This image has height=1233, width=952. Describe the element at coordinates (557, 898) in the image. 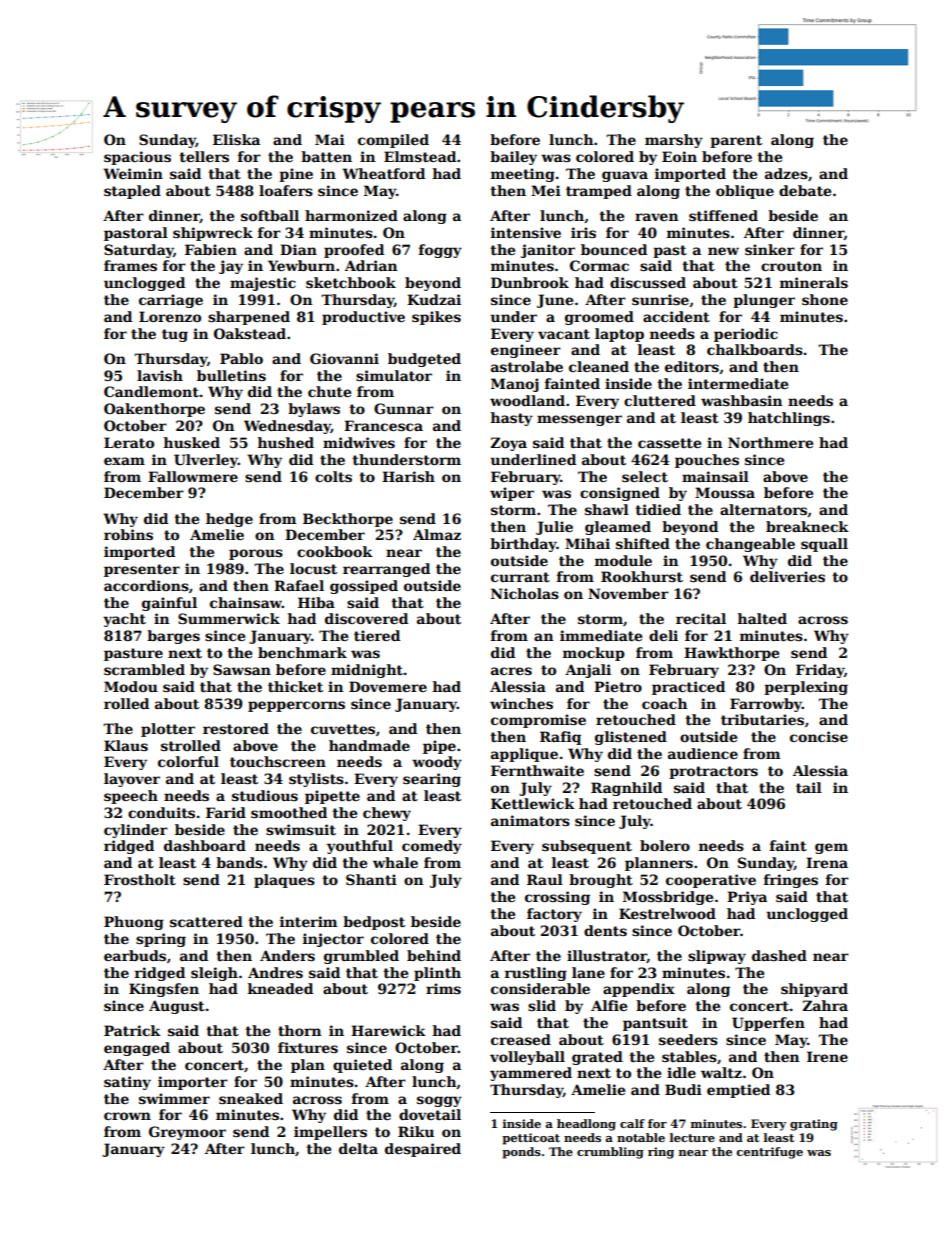

I see `crossing` at that location.
